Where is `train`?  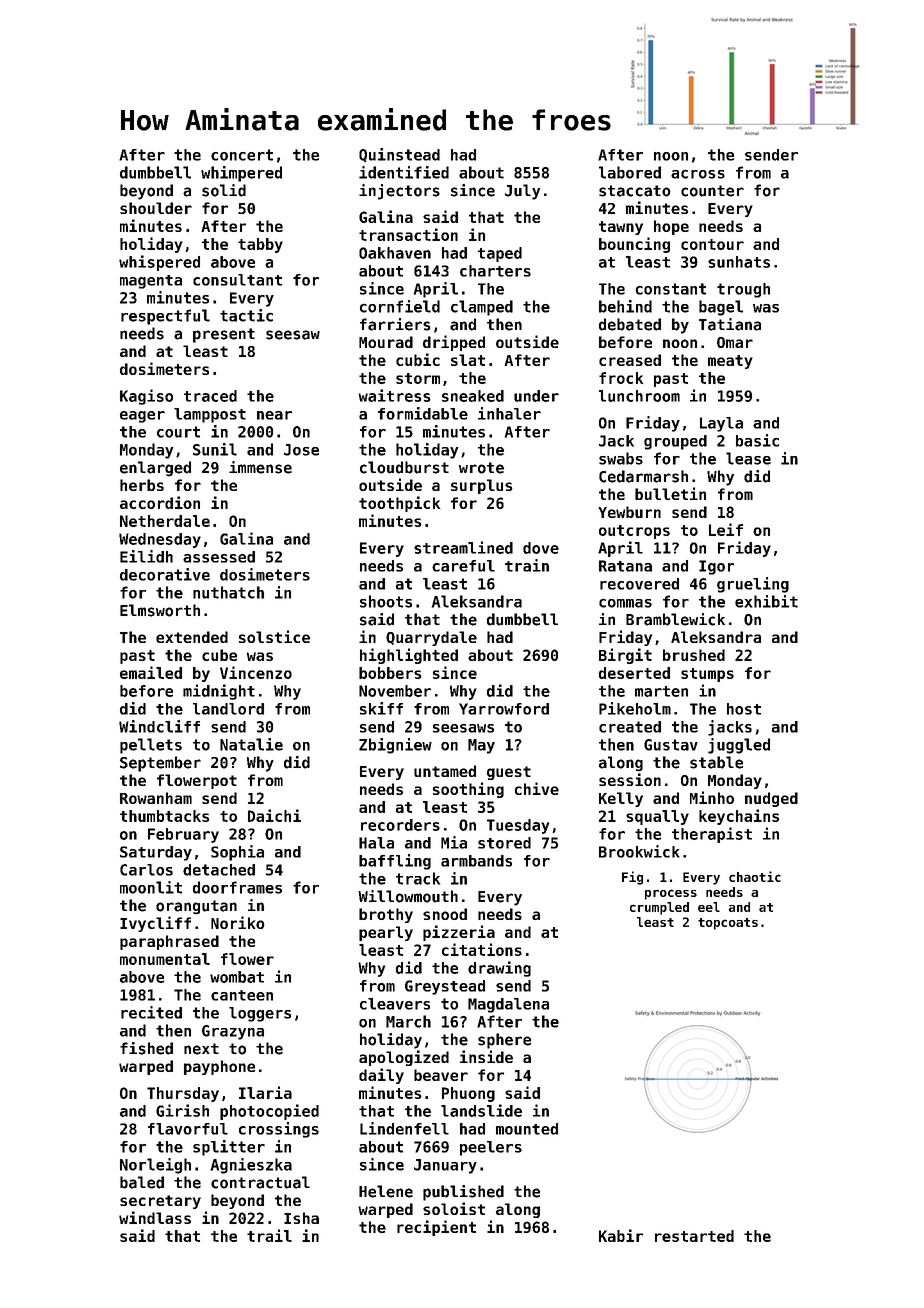
train is located at coordinates (527, 565).
